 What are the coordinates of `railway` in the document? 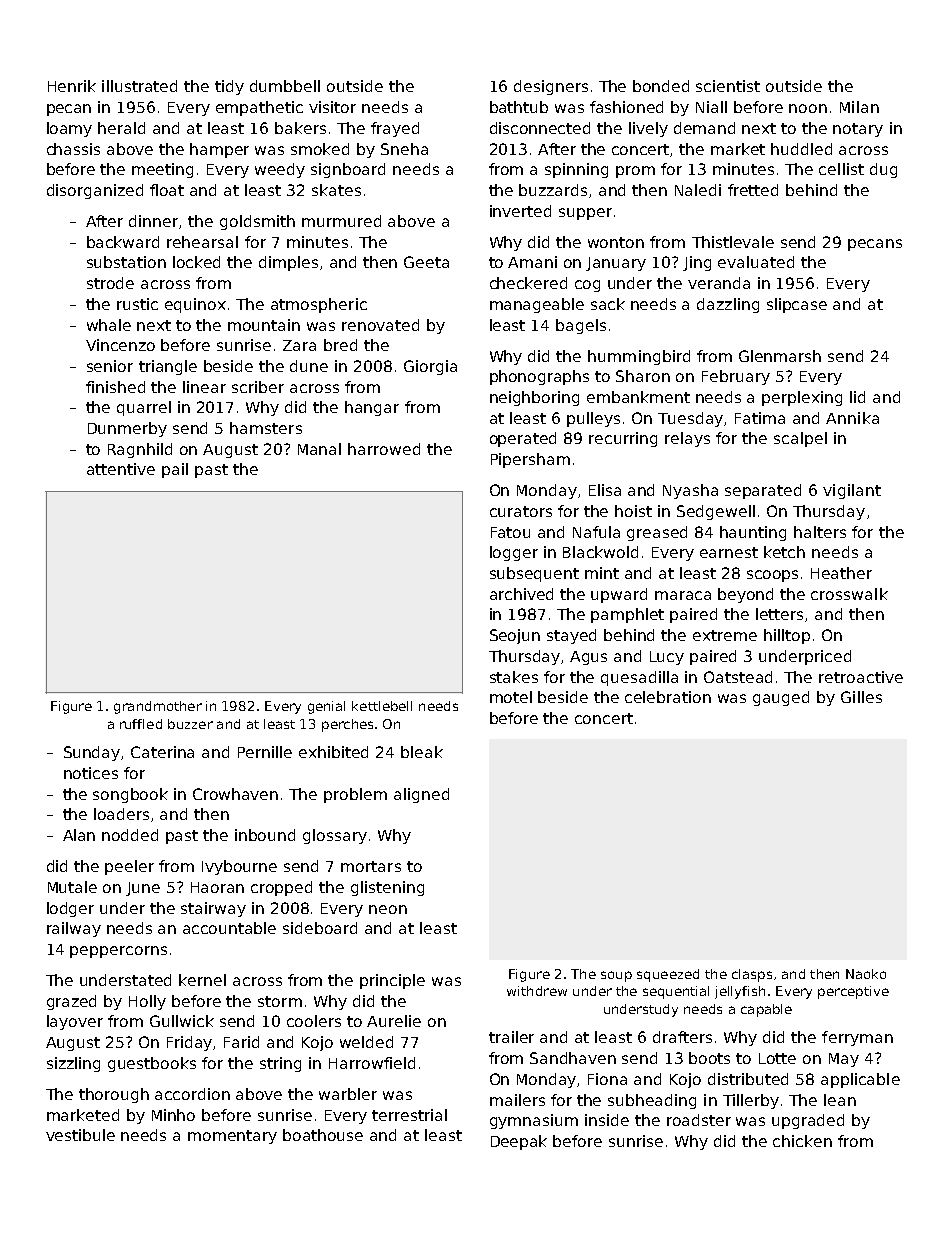 It's located at (74, 929).
